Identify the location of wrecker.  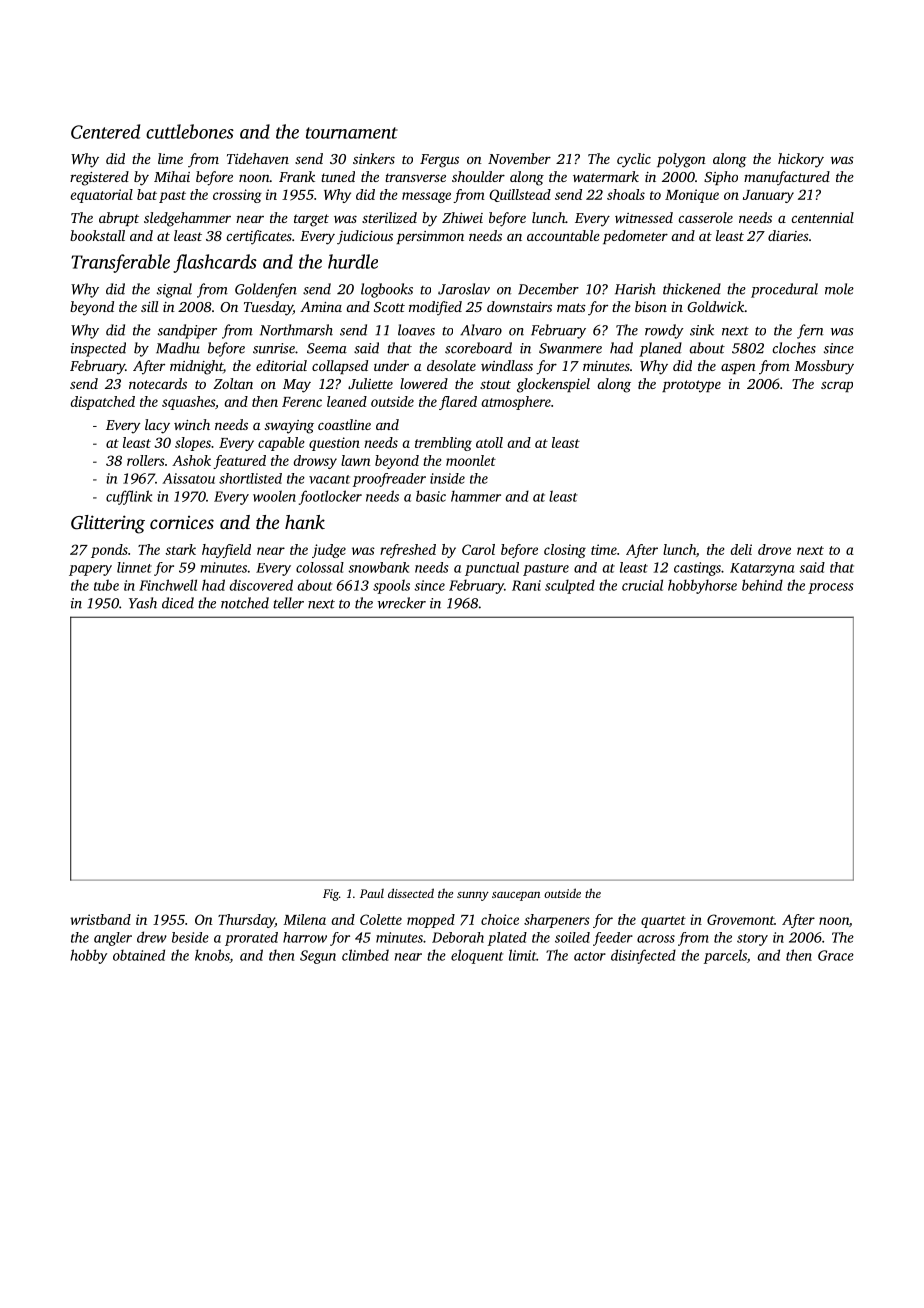
(402, 603).
